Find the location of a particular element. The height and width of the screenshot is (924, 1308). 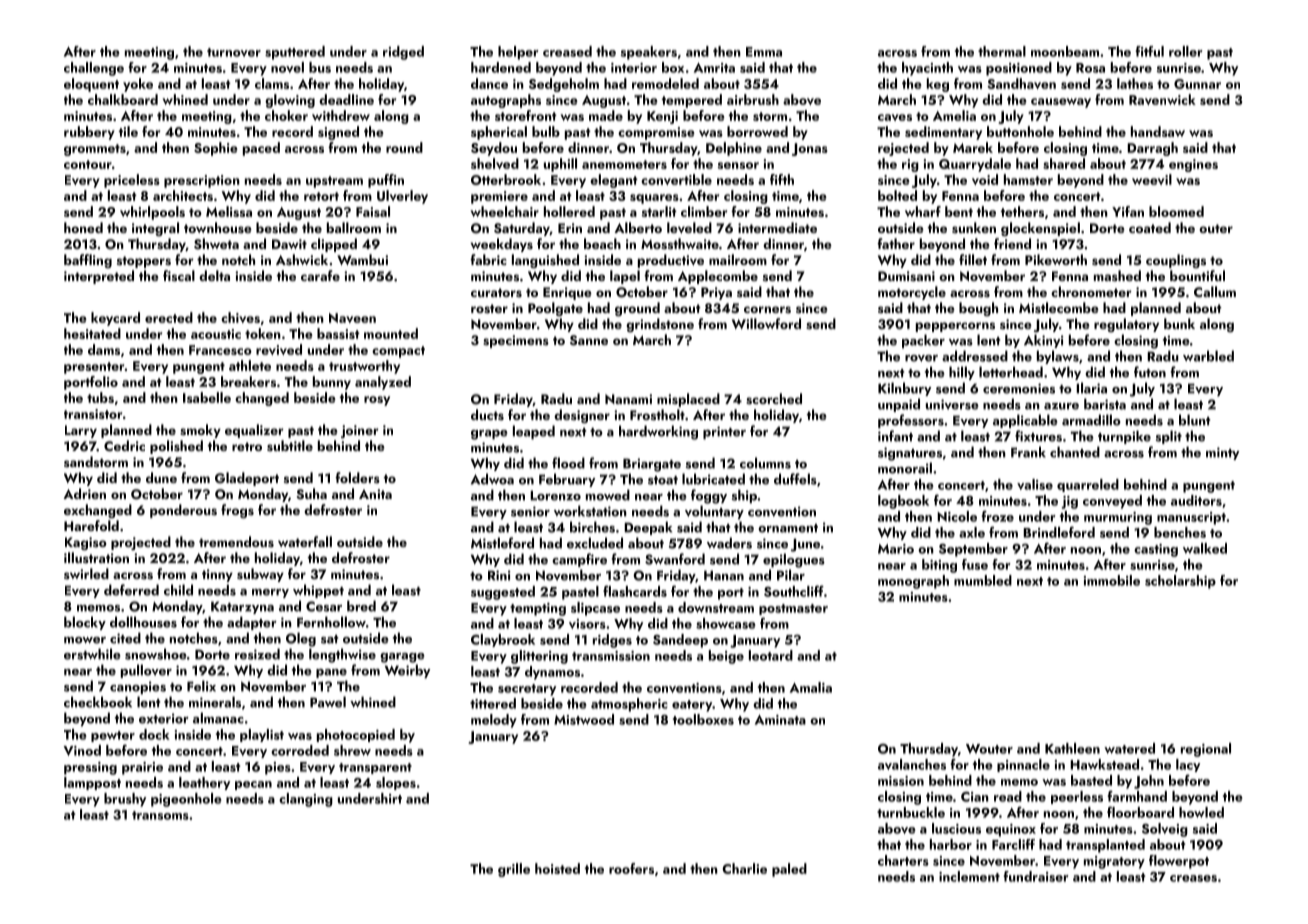

grille is located at coordinates (514, 870).
